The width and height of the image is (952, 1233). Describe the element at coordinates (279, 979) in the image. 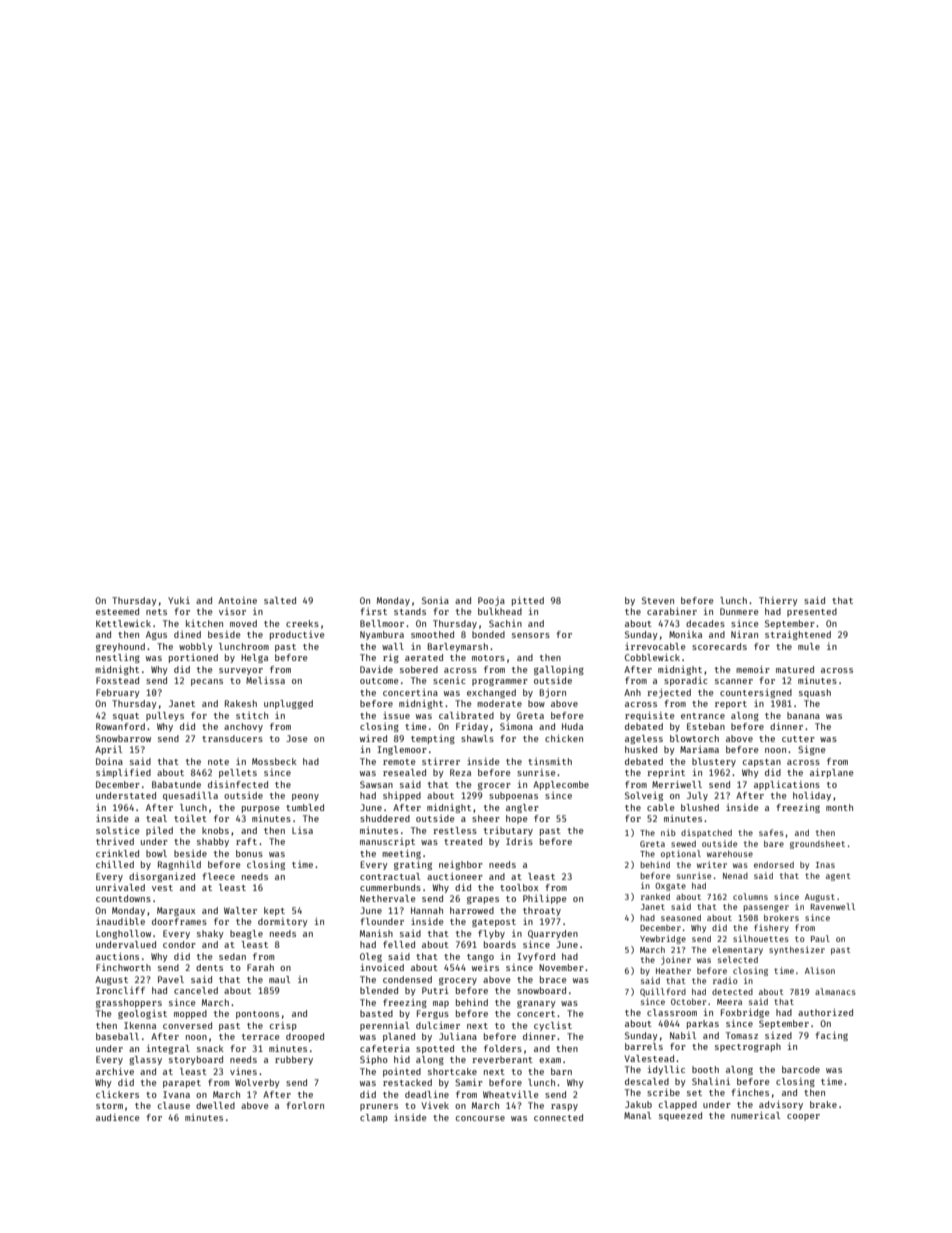

I see `maul` at that location.
